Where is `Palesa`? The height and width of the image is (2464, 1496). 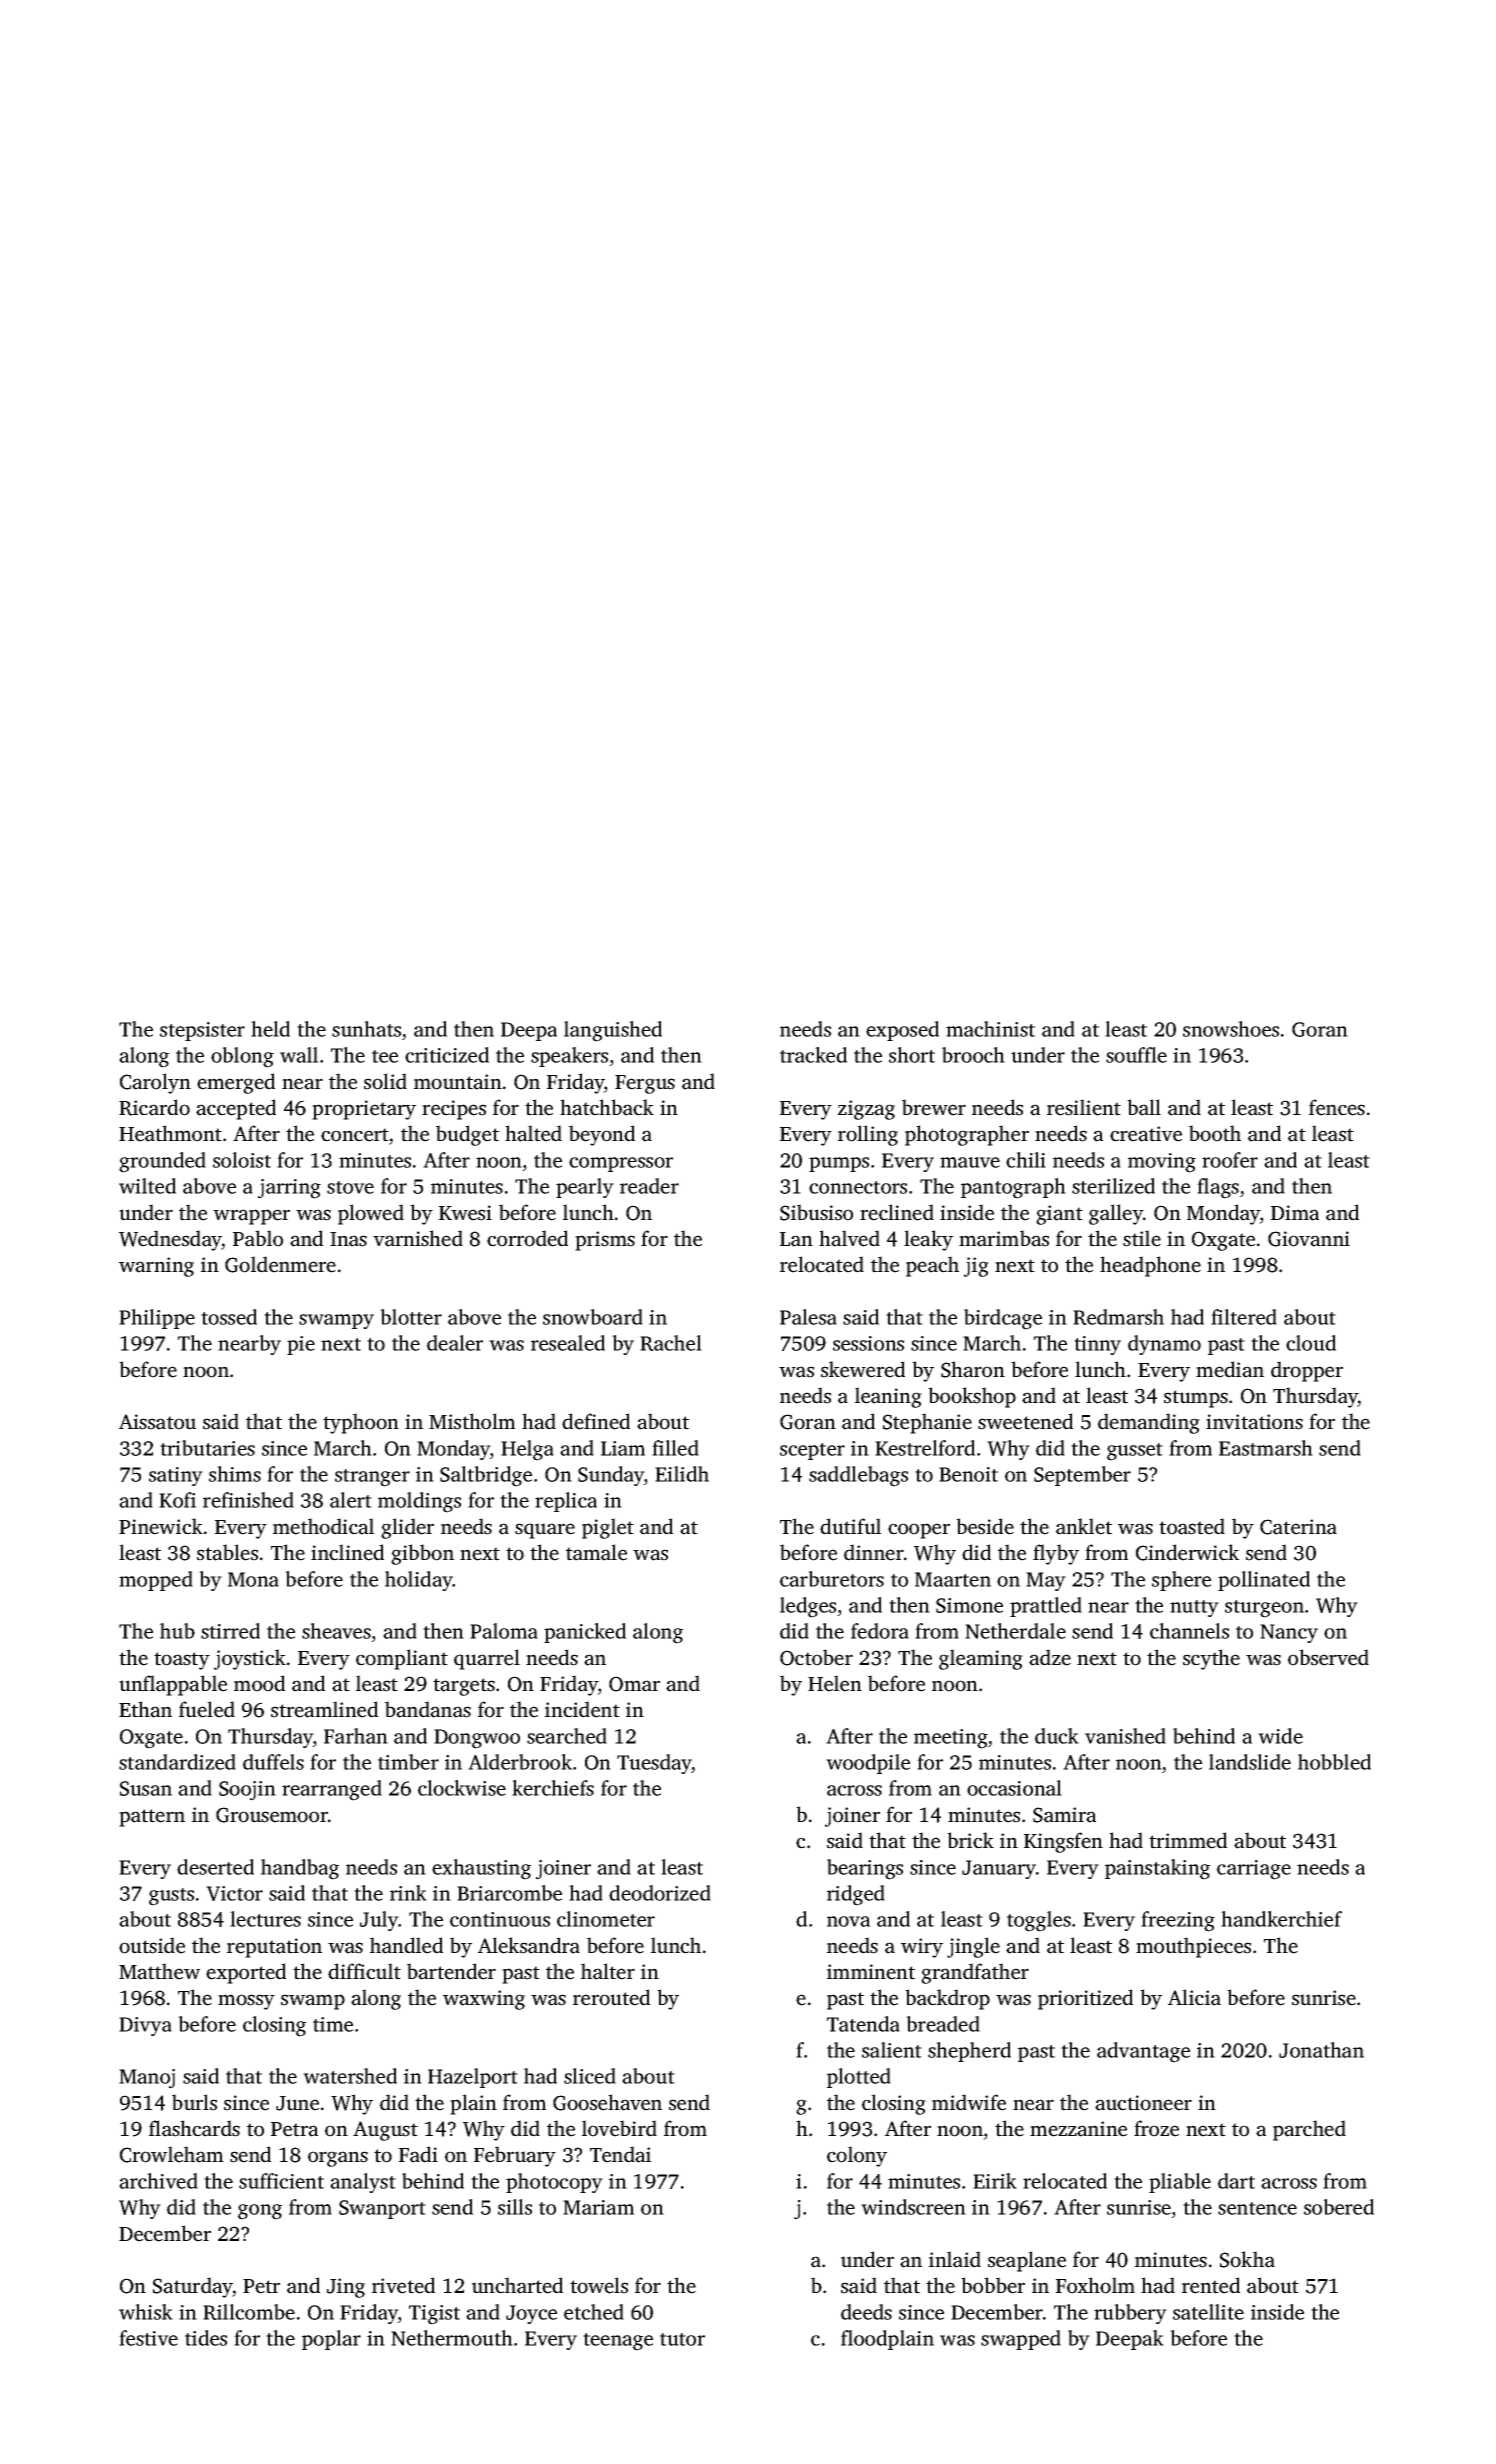 Palesa is located at coordinates (808, 1317).
